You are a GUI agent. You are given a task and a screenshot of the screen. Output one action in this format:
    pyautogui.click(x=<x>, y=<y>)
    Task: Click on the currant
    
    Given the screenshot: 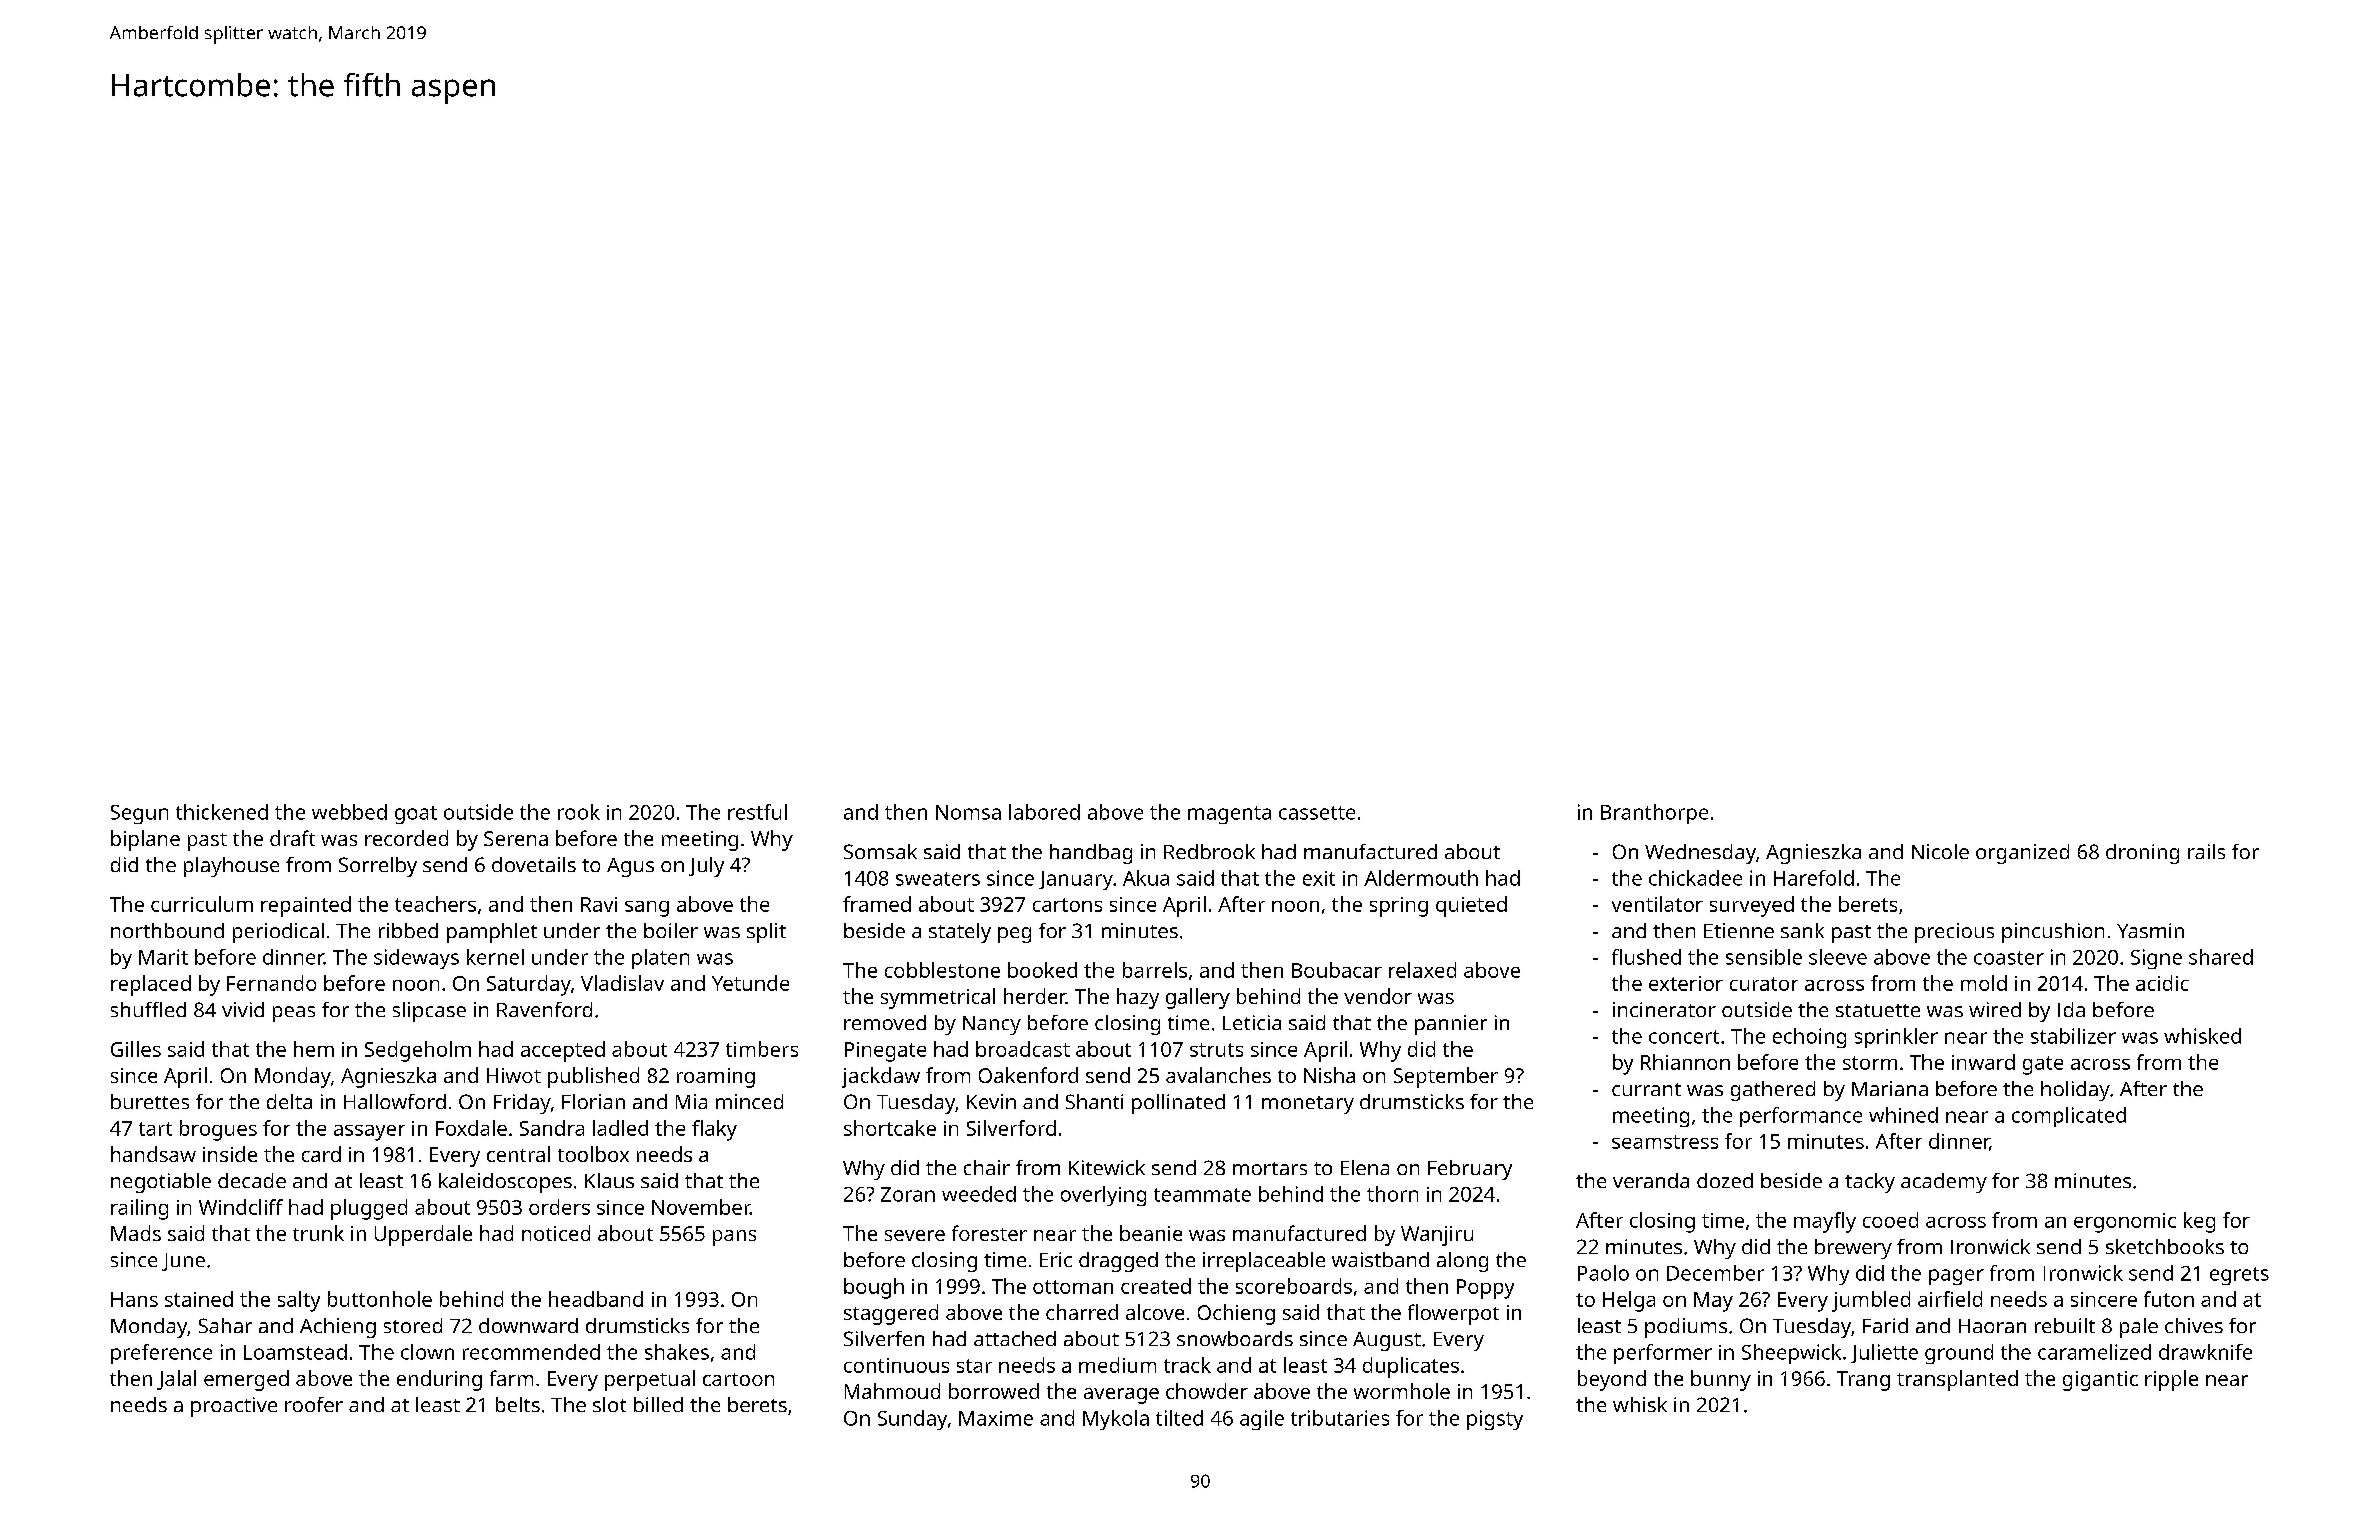 What is the action you would take?
    pyautogui.click(x=1646, y=1089)
